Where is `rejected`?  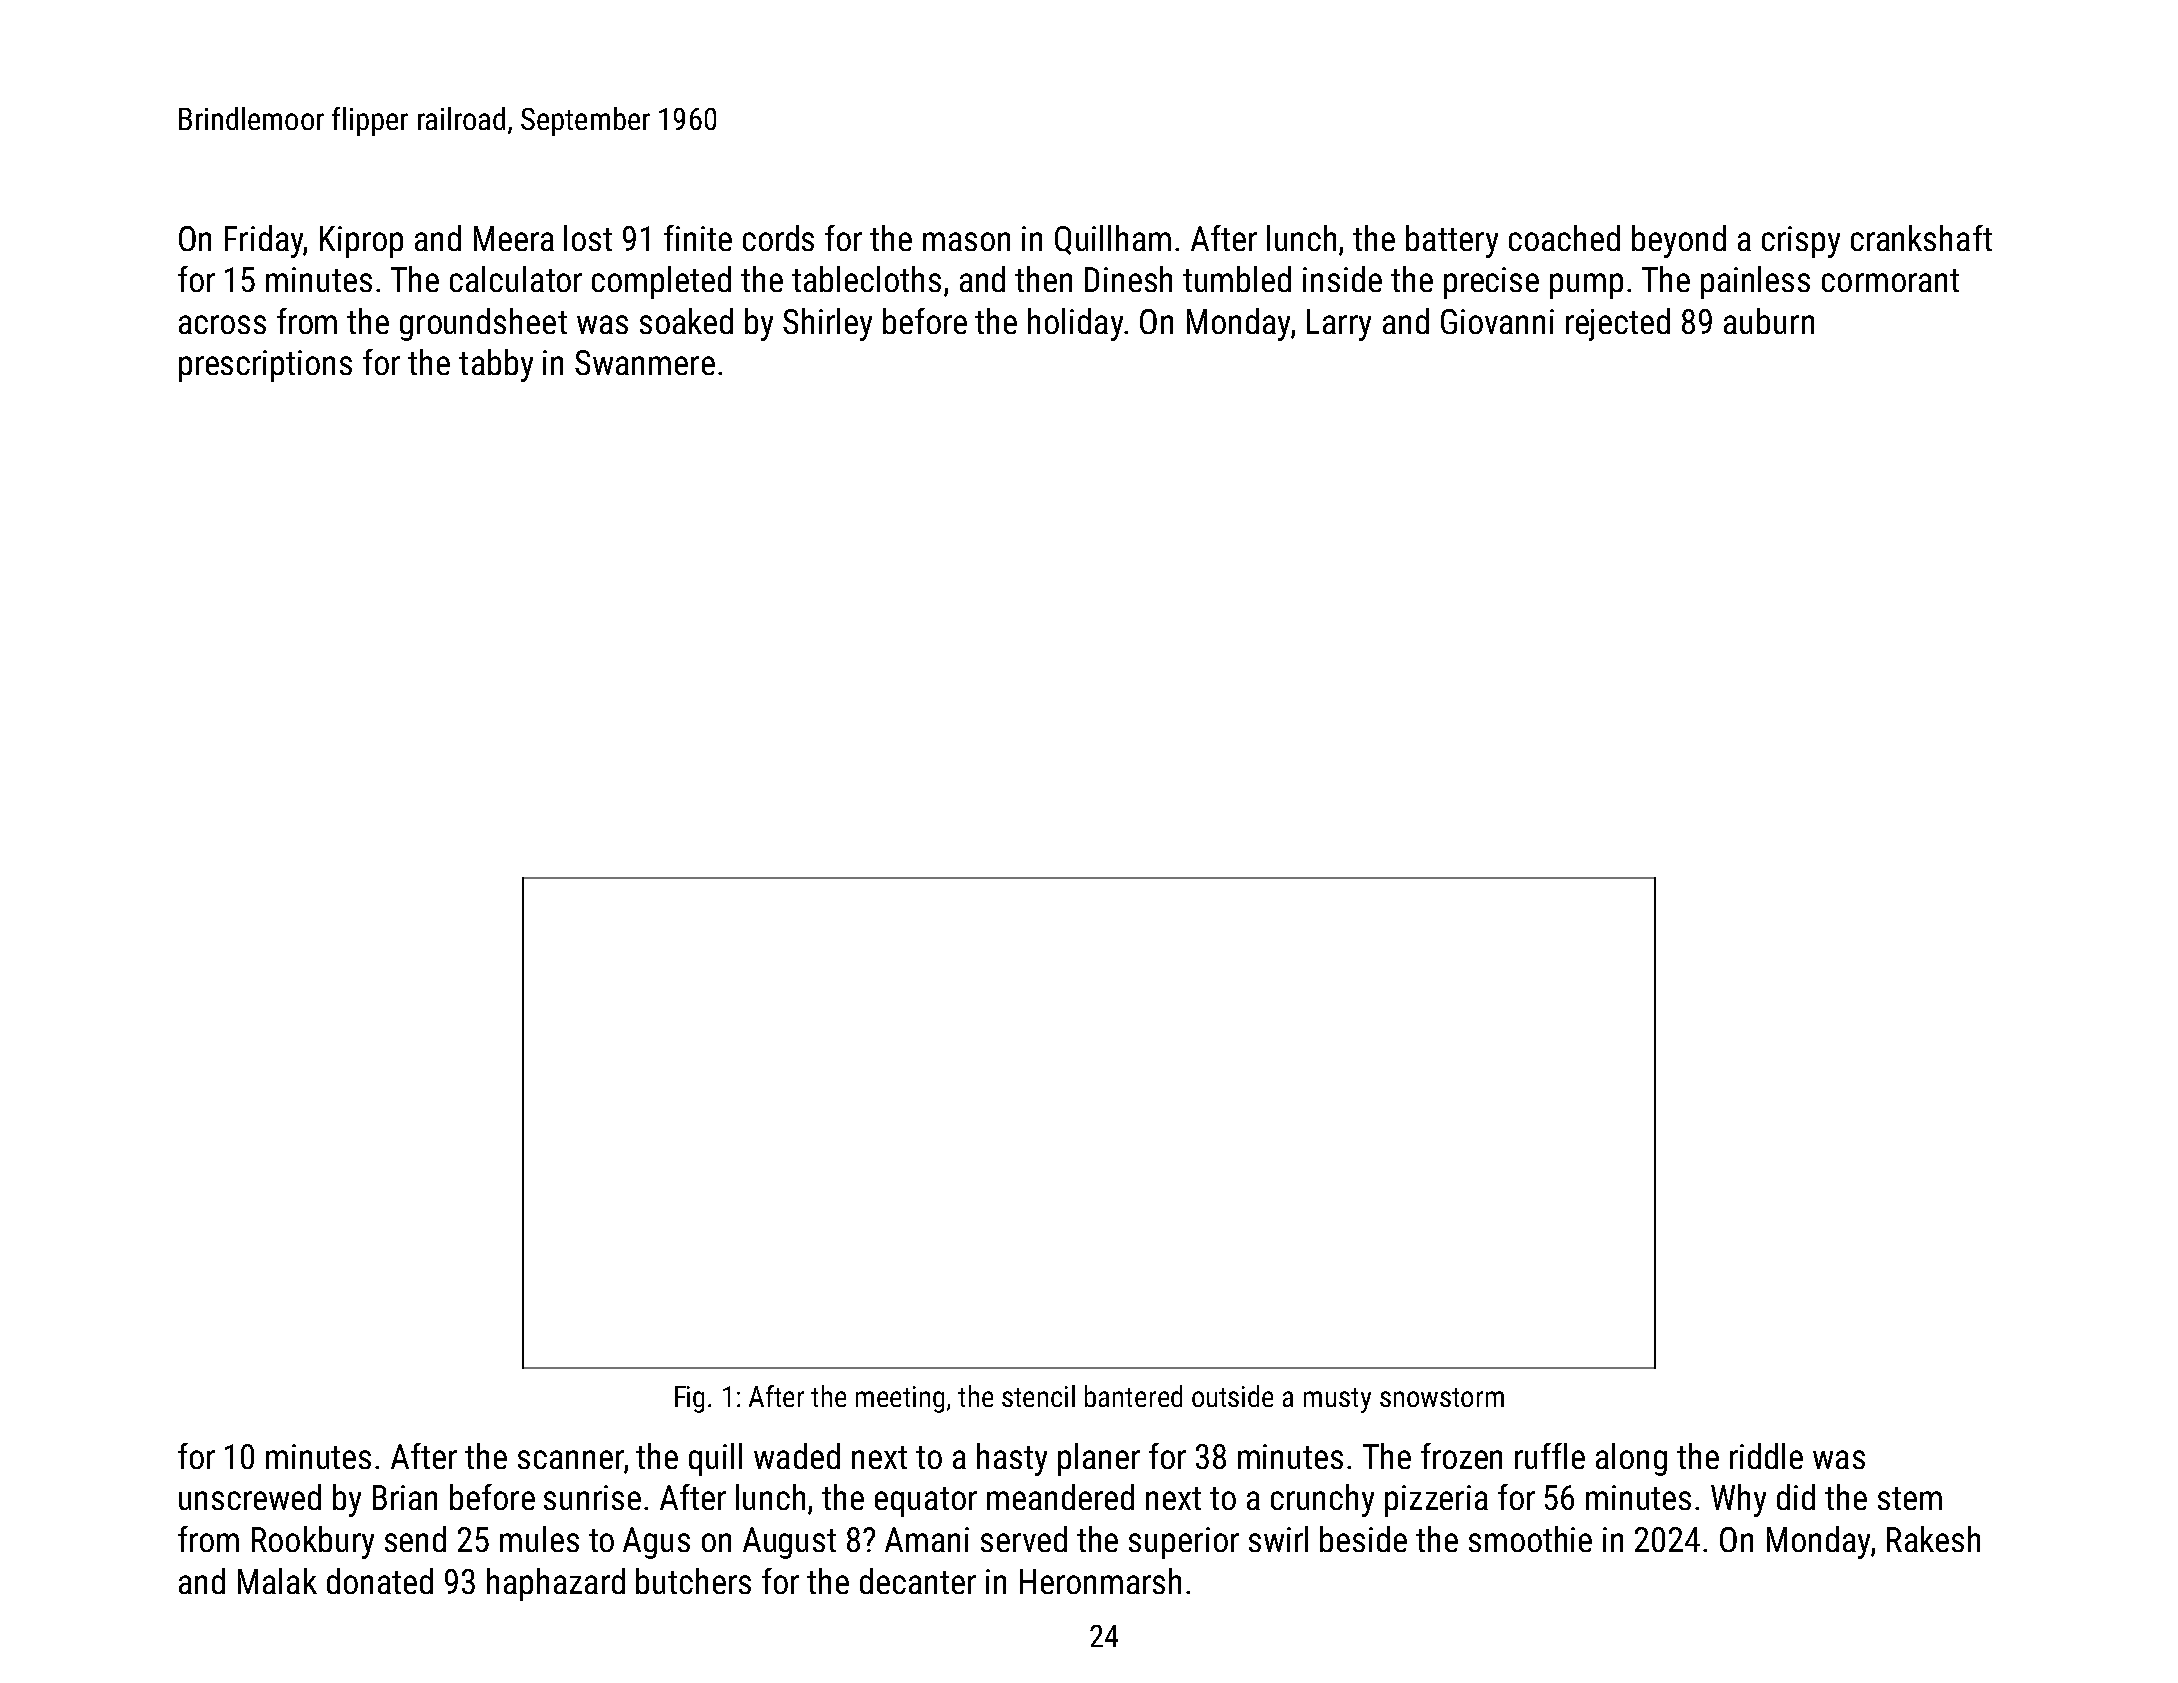 rejected is located at coordinates (1618, 324).
